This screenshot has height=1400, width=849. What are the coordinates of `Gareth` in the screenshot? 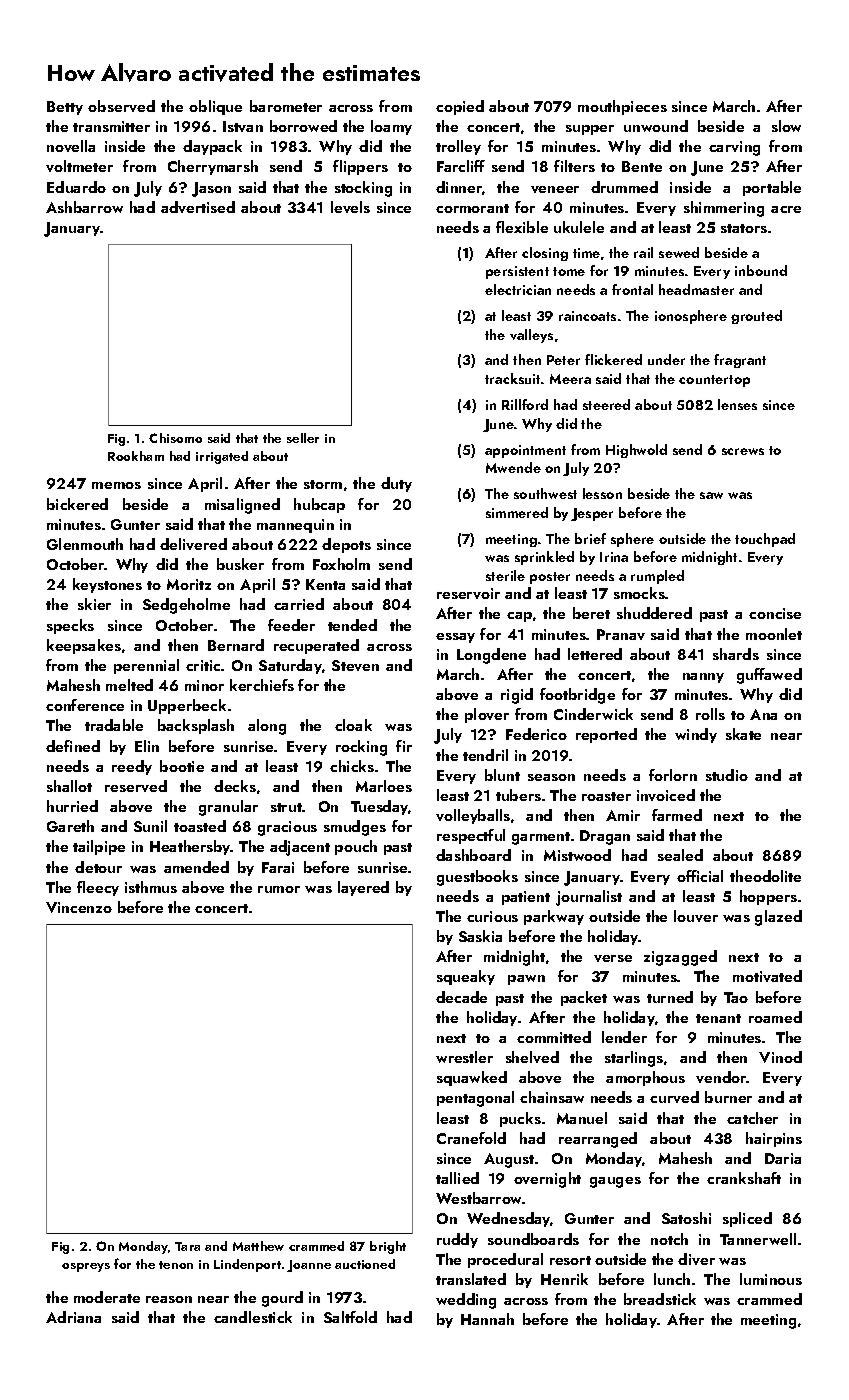 It's located at (70, 826).
